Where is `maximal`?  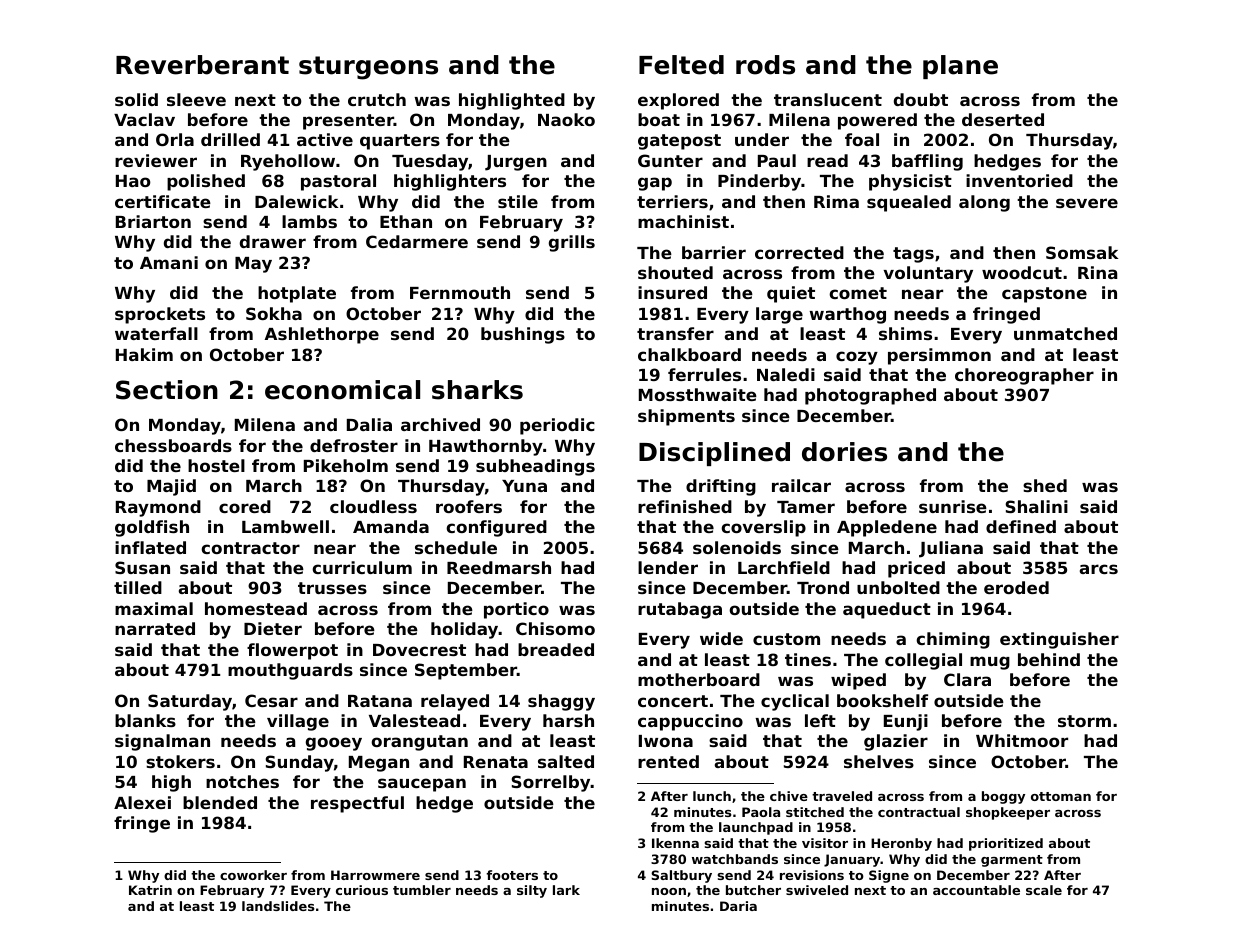
maximal is located at coordinates (154, 608).
